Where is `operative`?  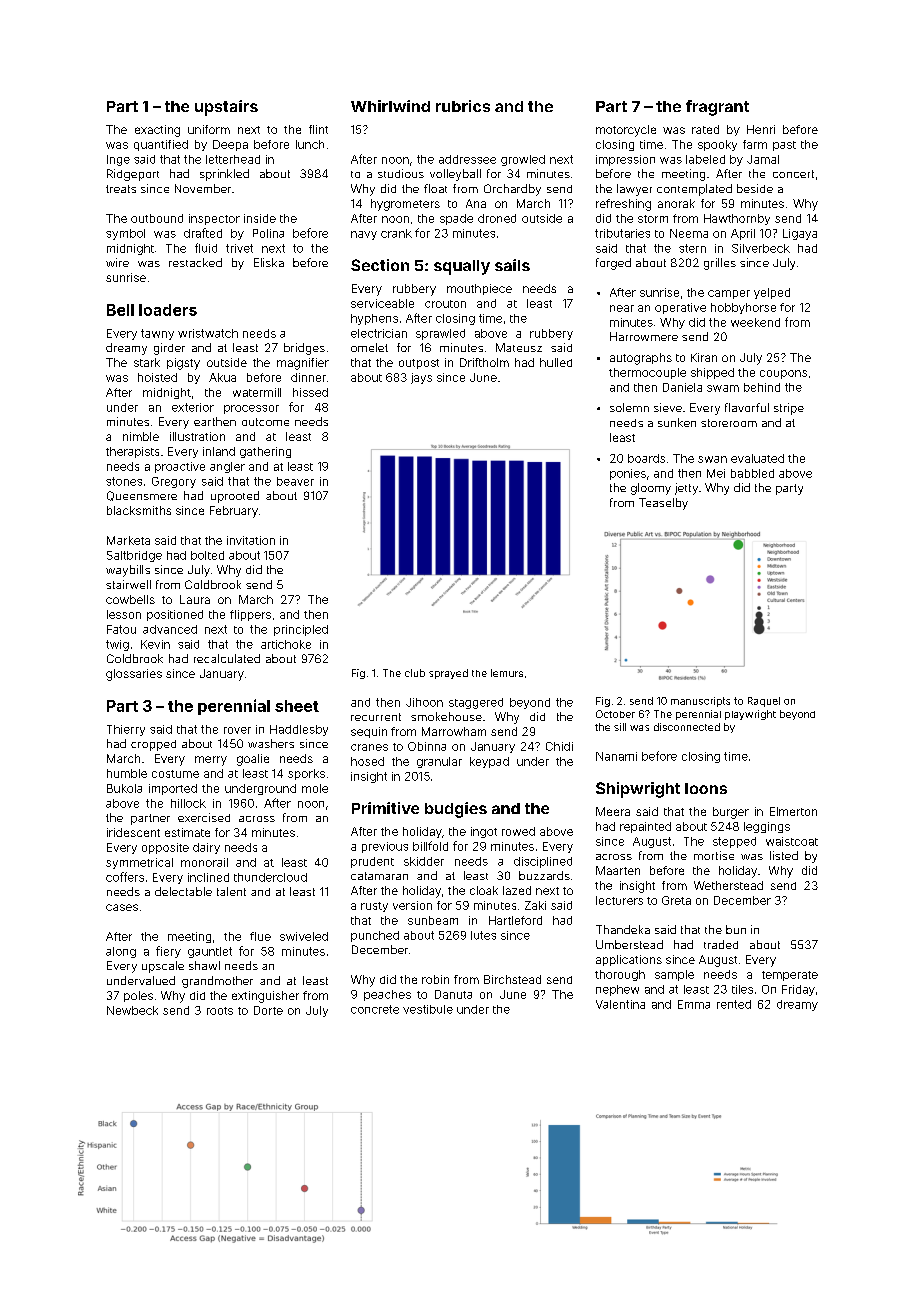 operative is located at coordinates (680, 308).
